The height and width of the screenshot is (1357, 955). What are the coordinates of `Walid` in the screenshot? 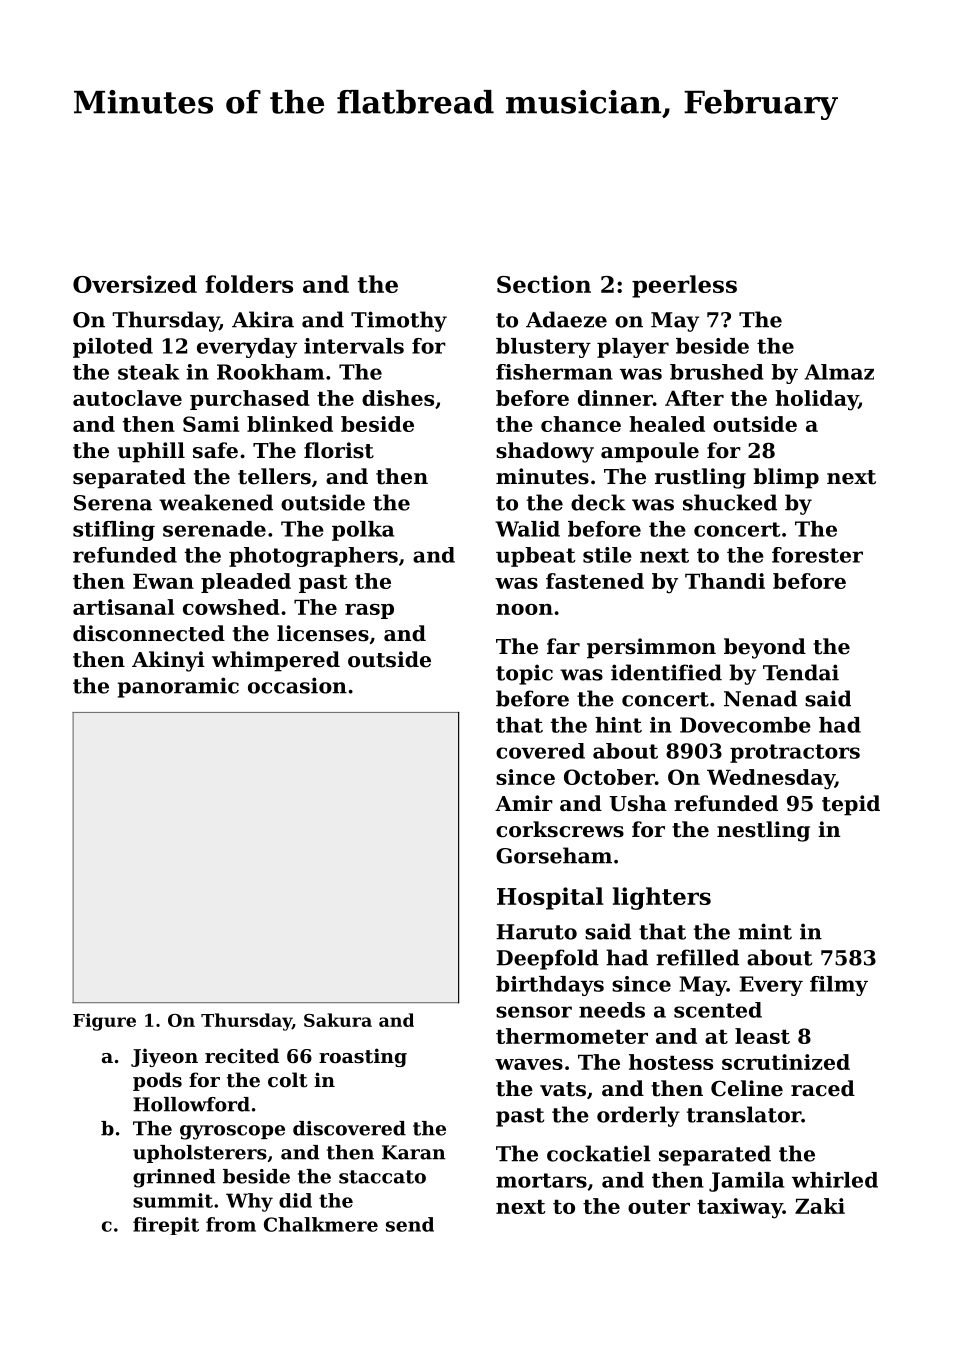 It's located at (527, 529).
